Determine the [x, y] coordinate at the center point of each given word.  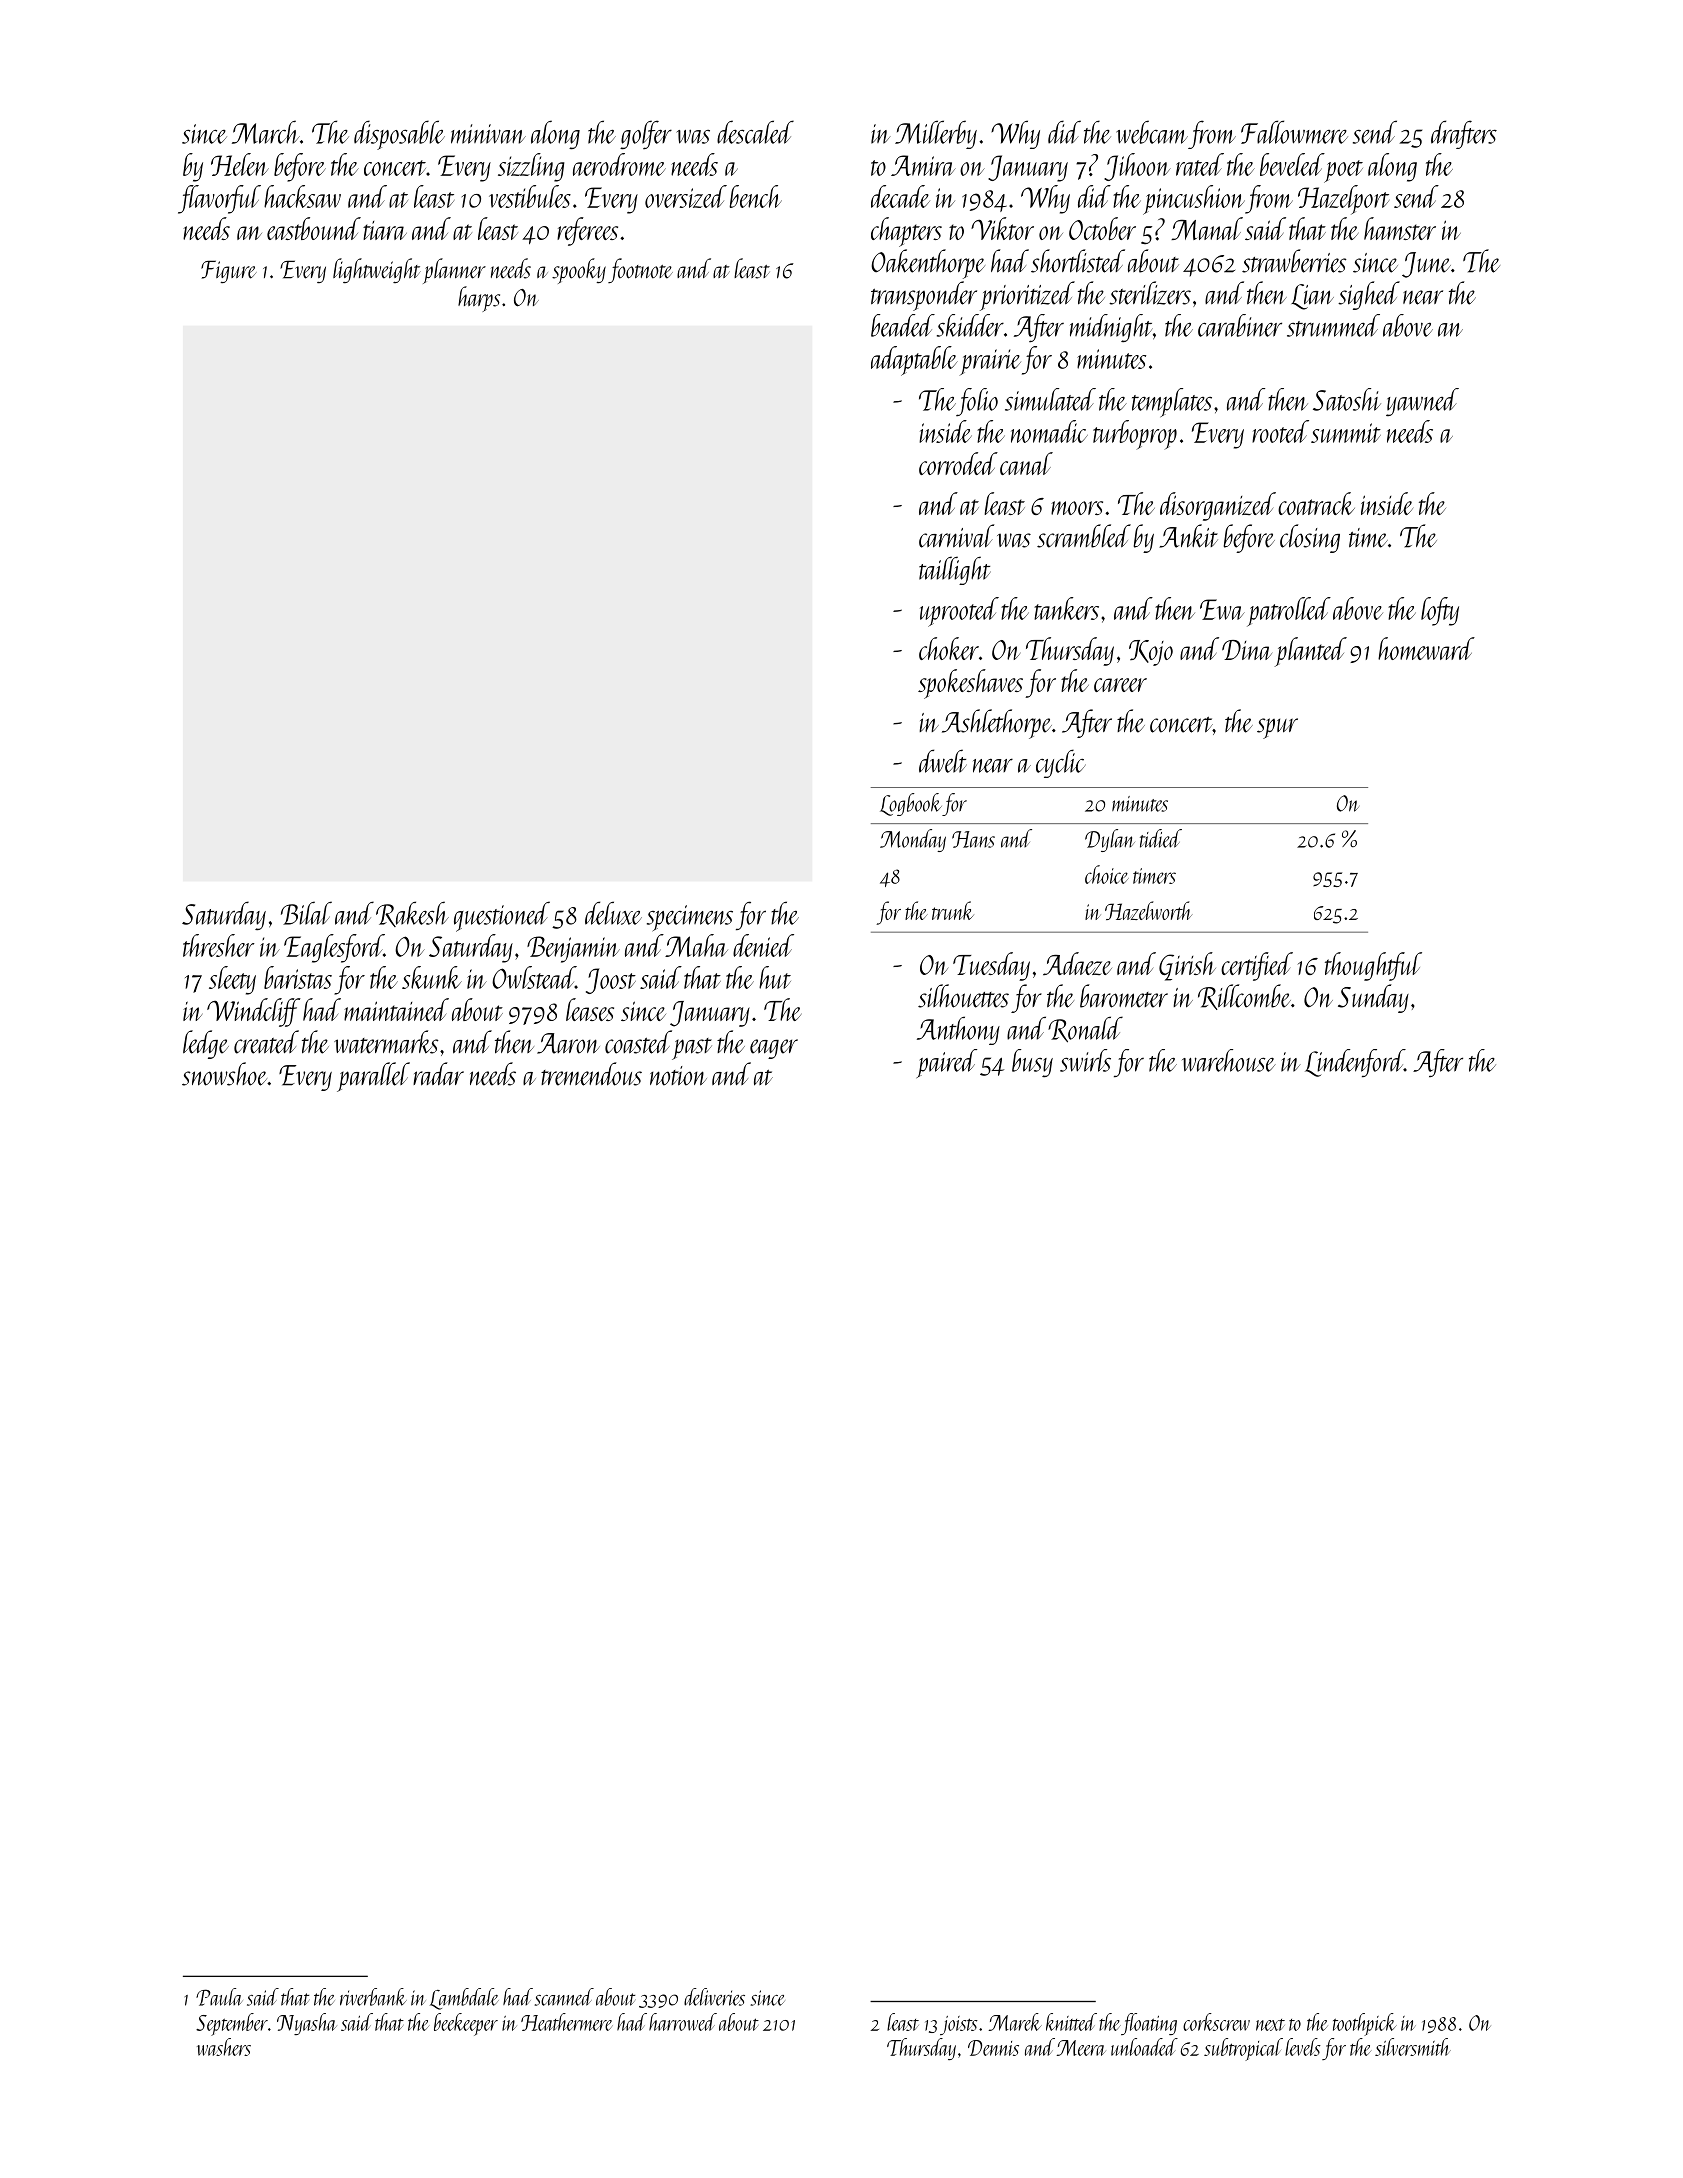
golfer [646, 134]
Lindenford [1355, 1063]
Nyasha [307, 2024]
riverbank [373, 1997]
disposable [399, 135]
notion [678, 1076]
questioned [502, 916]
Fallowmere [1294, 132]
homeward [1426, 648]
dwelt [943, 761]
